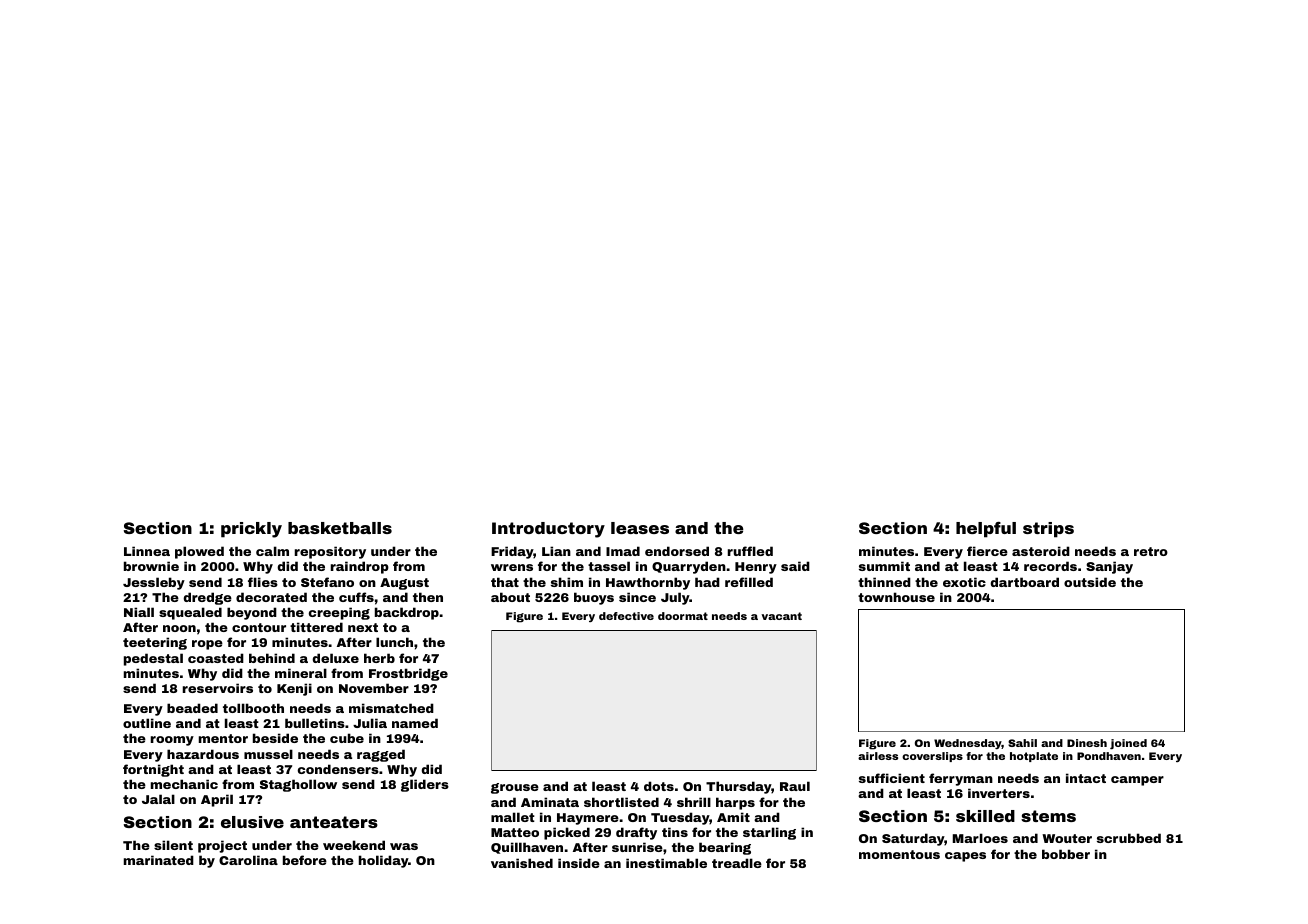 The width and height of the screenshot is (1308, 924). What do you see at coordinates (354, 845) in the screenshot?
I see `weekend` at bounding box center [354, 845].
